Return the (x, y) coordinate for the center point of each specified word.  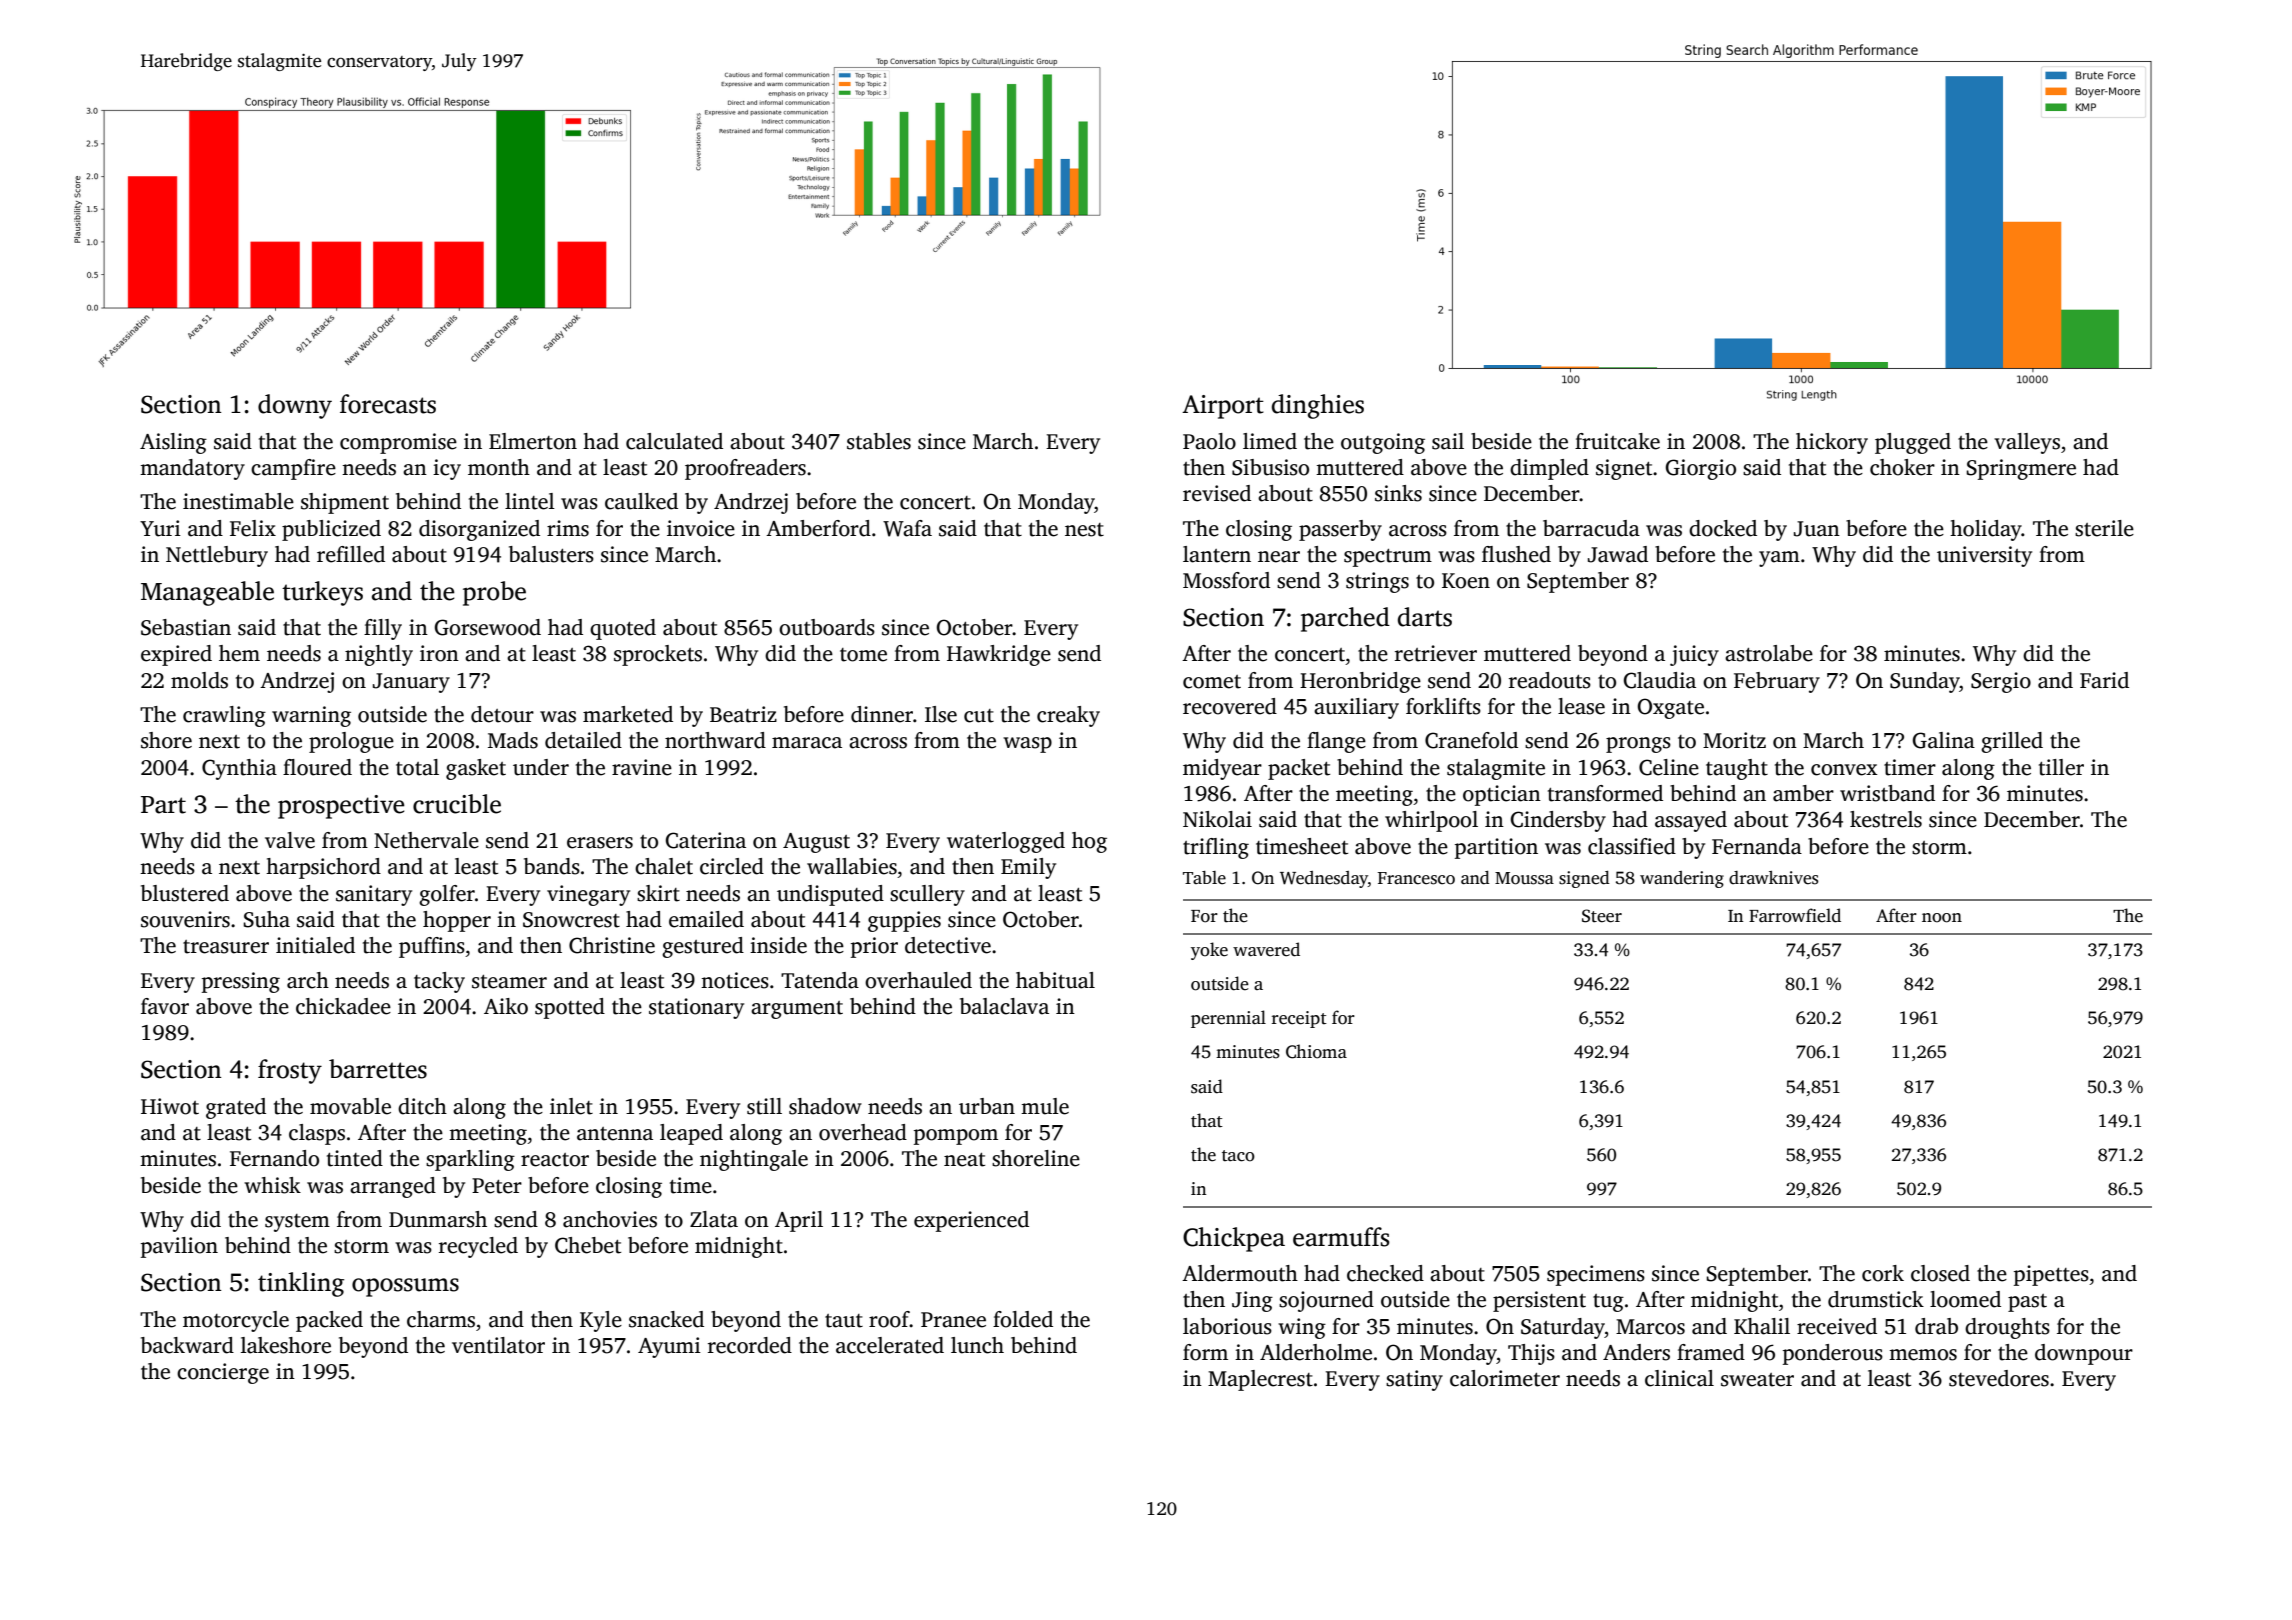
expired (176, 655)
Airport (1223, 407)
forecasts (388, 404)
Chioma (1316, 1051)
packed (329, 1321)
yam (1779, 559)
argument (797, 1010)
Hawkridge (999, 655)
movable (350, 1106)
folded (1023, 1319)
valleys (2027, 443)
